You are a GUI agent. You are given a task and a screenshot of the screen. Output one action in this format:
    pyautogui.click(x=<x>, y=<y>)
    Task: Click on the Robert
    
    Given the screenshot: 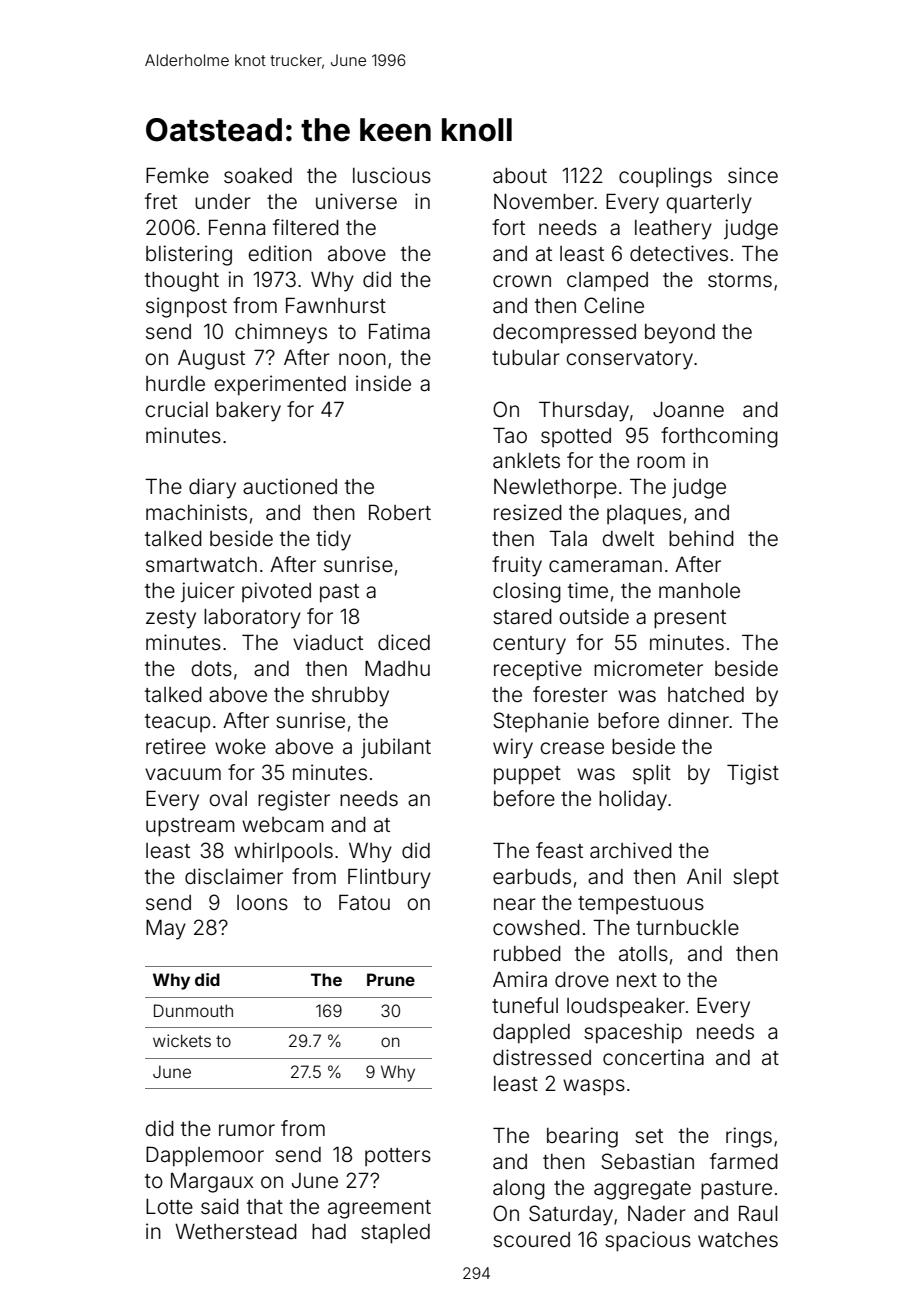 What is the action you would take?
    pyautogui.click(x=400, y=512)
